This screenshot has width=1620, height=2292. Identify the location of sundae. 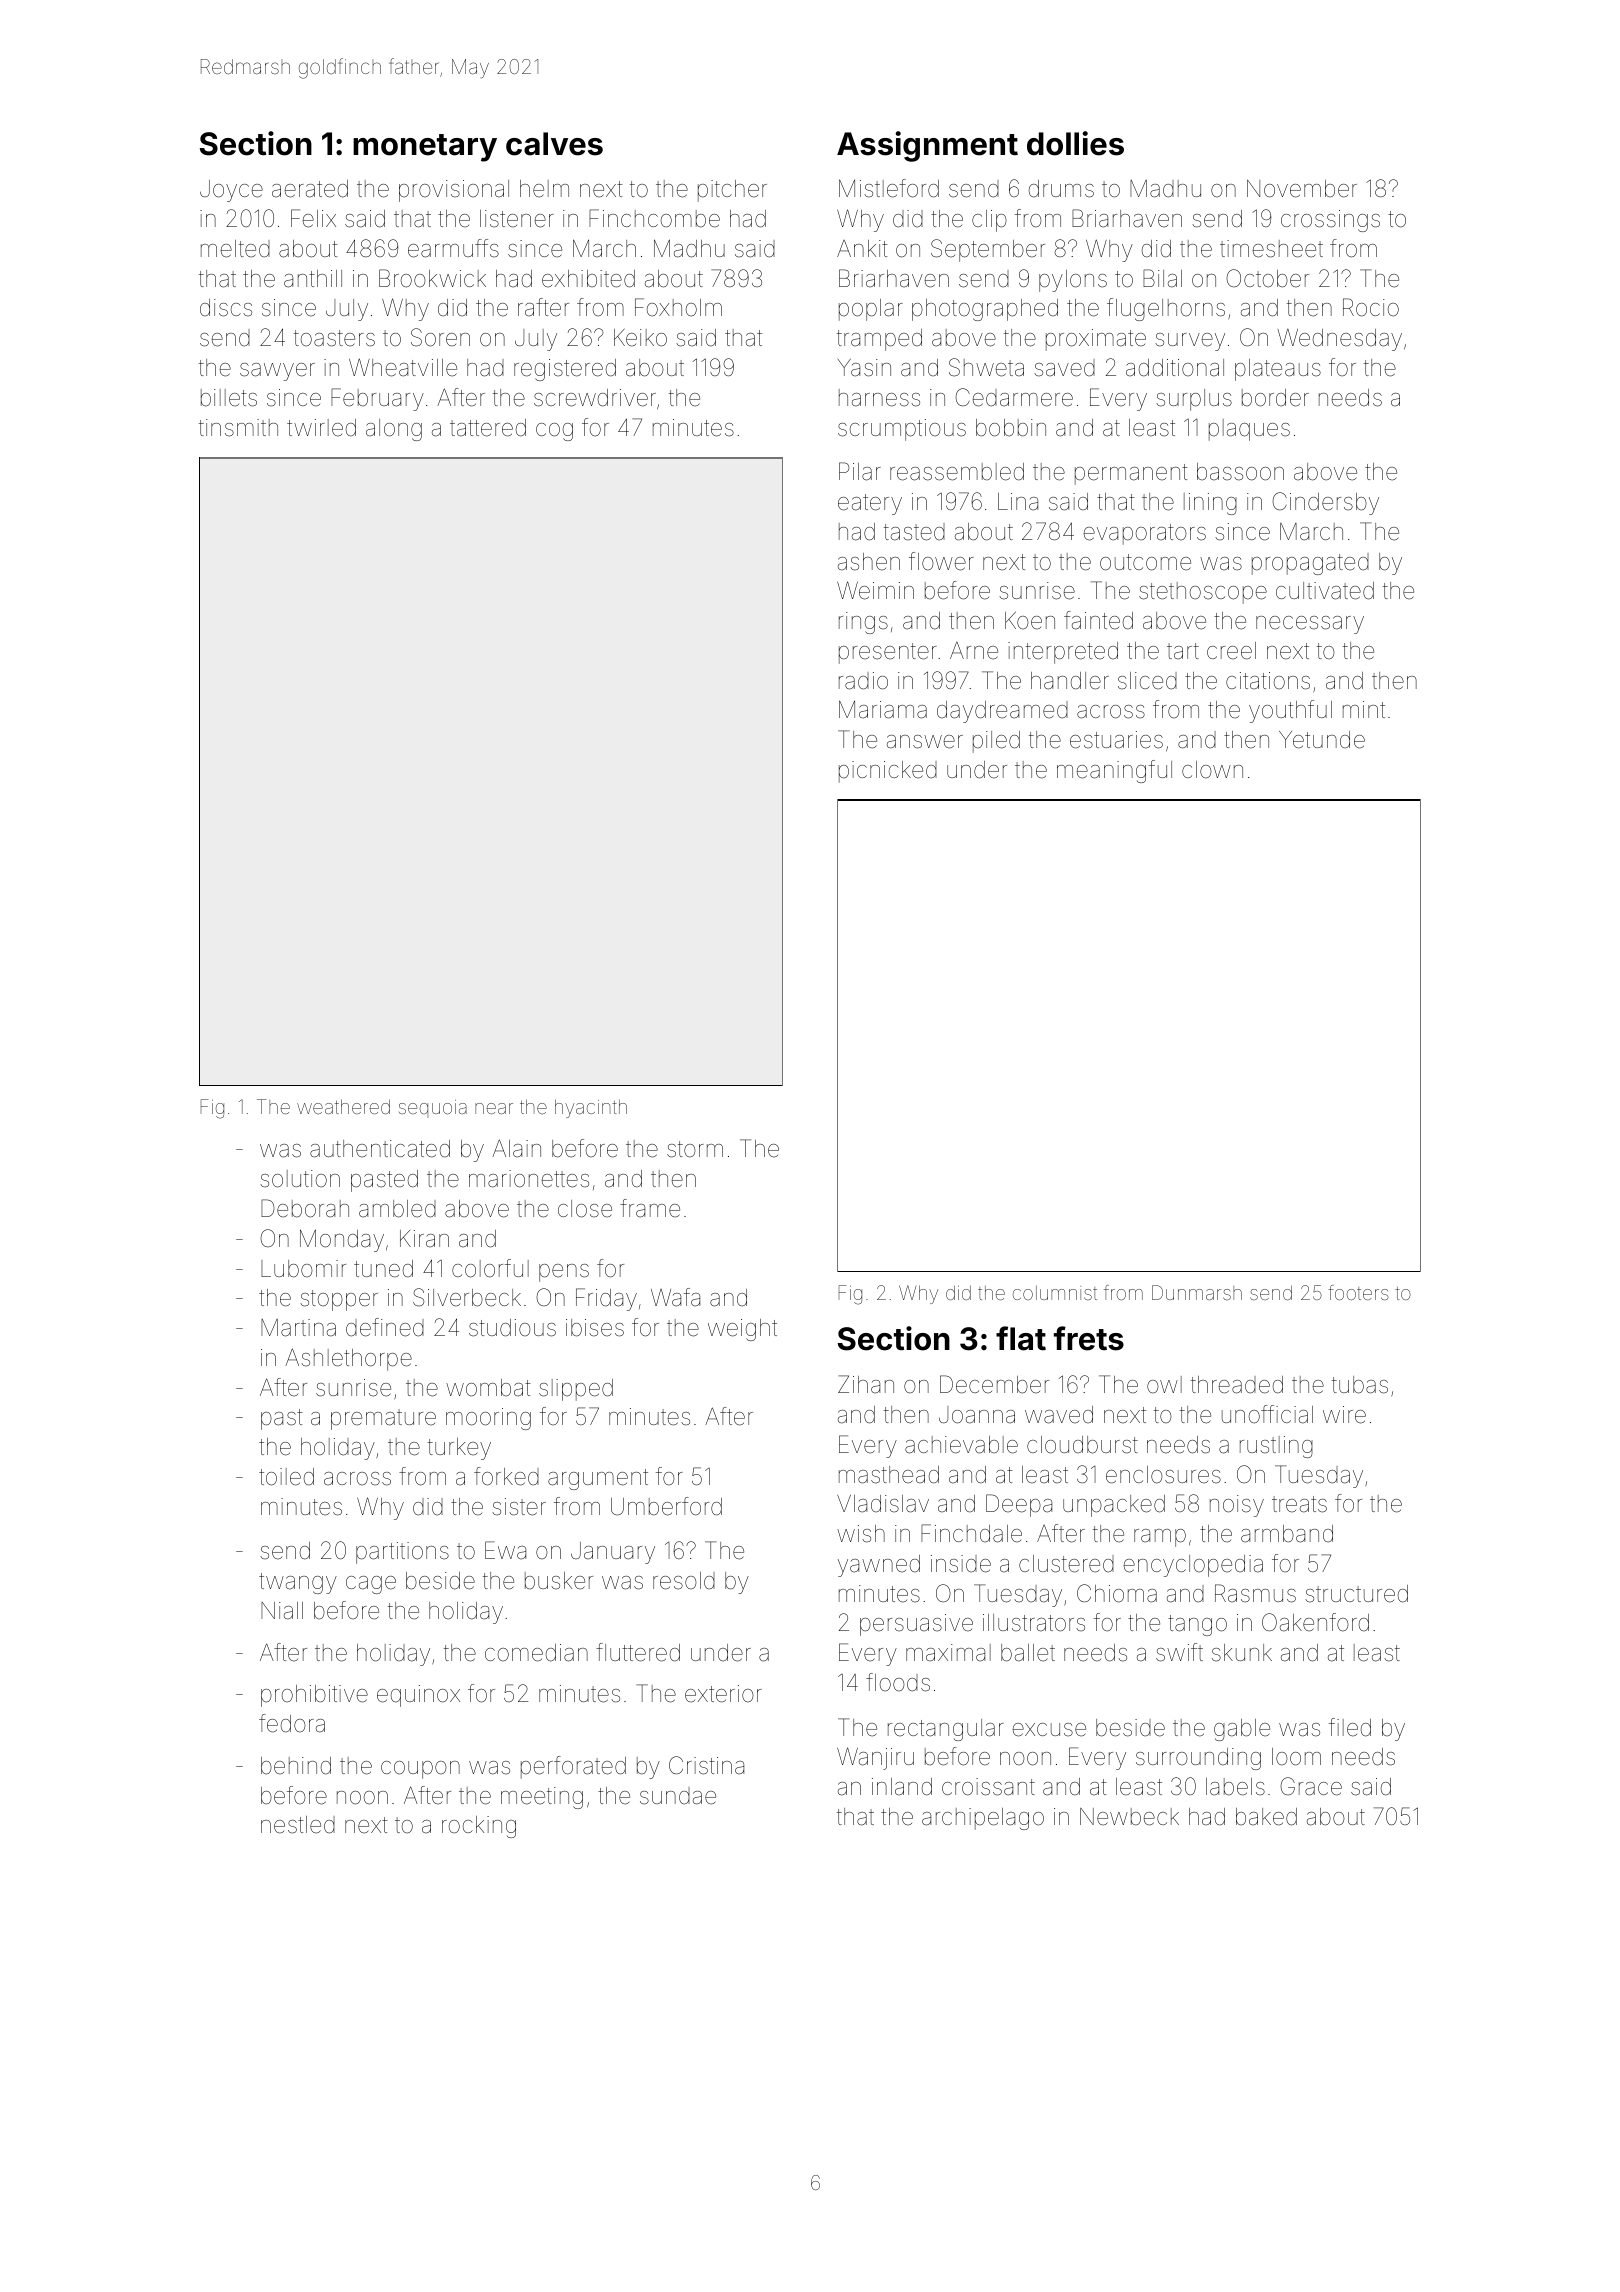
(678, 1796).
